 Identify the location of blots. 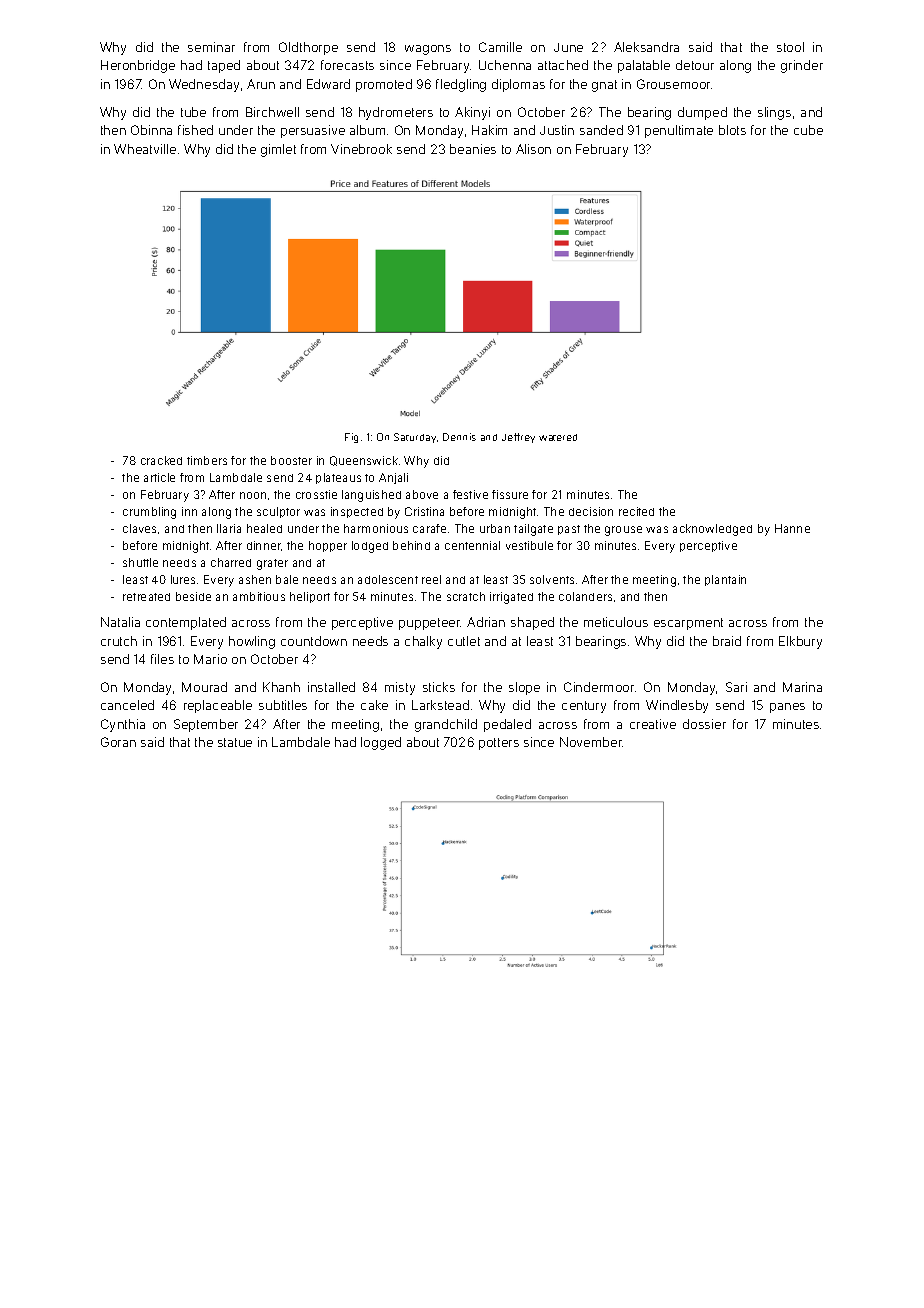
(732, 130).
